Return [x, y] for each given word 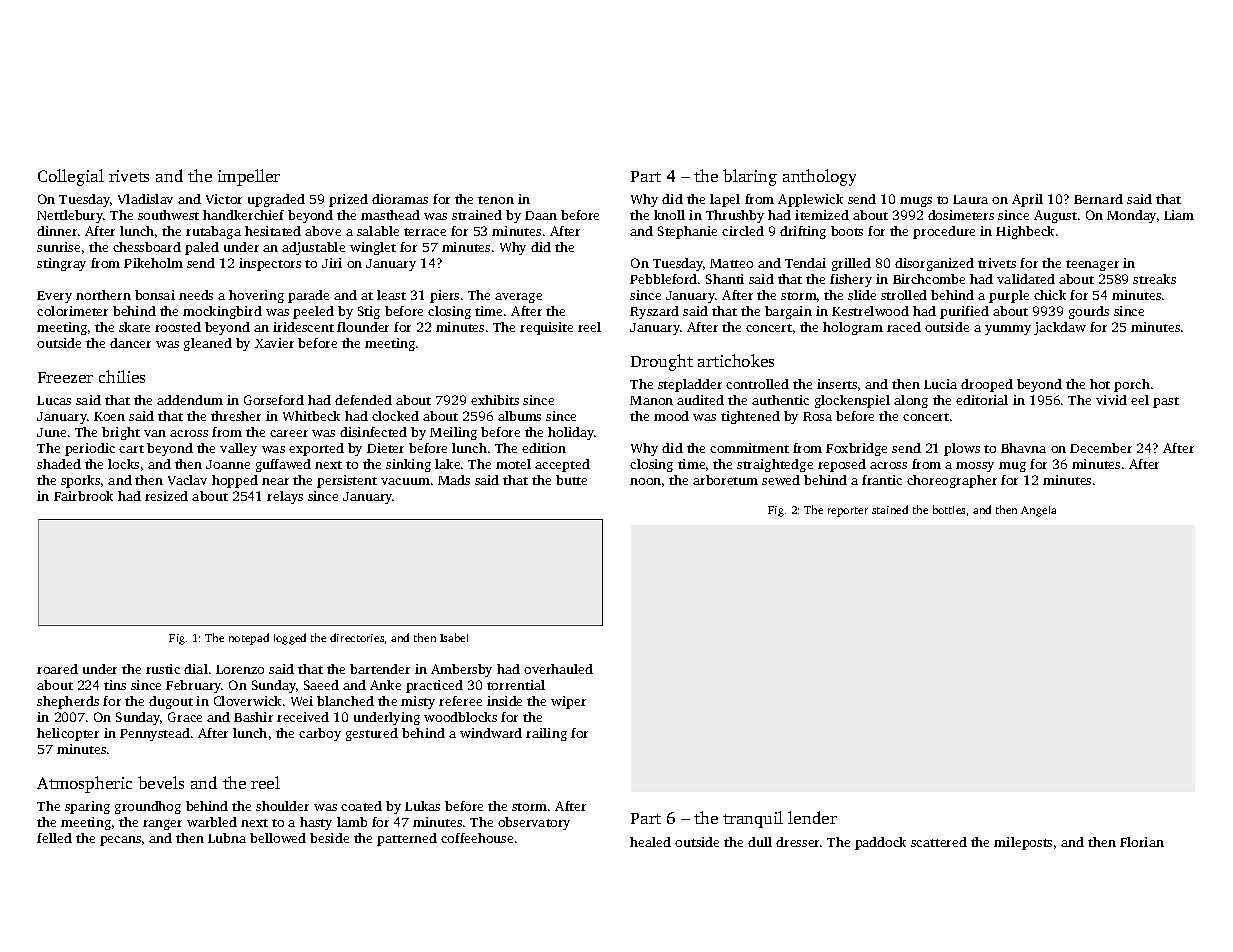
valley [238, 449]
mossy [975, 467]
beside [329, 838]
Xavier [274, 343]
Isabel [454, 637]
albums [519, 416]
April [1027, 200]
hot [1100, 384]
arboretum [725, 480]
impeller [249, 177]
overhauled [558, 669]
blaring [750, 177]
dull [760, 842]
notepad [249, 639]
